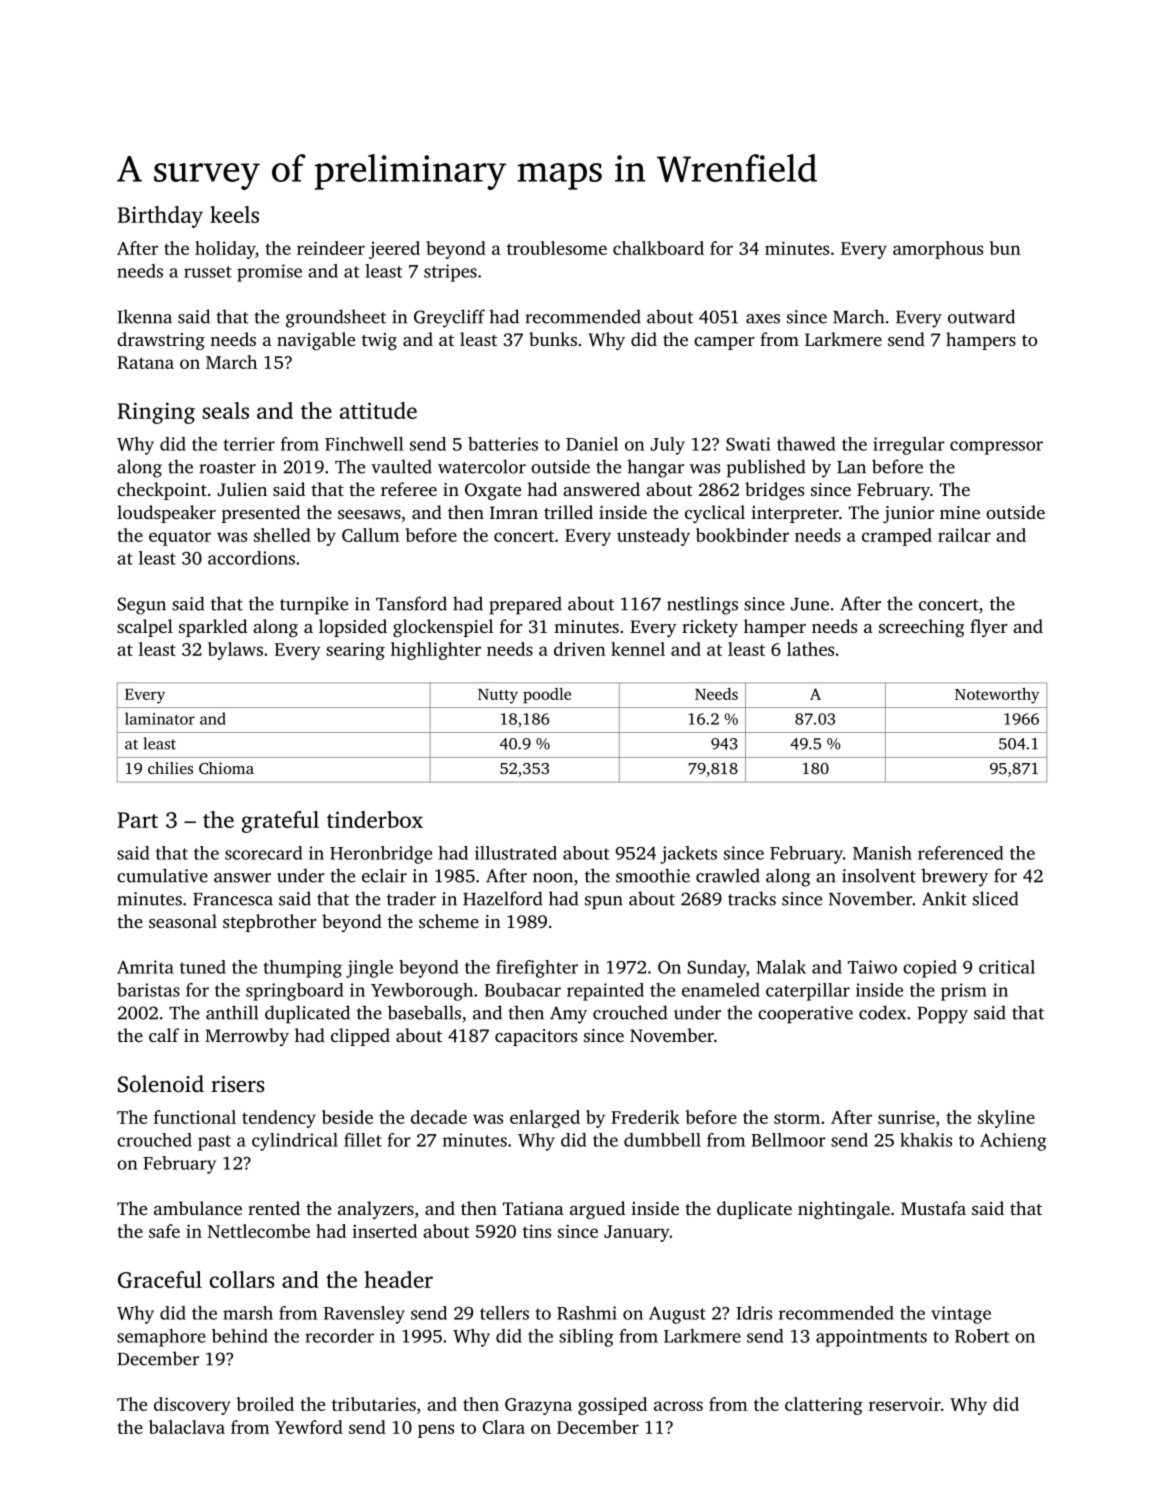  I want to click on Noteworthy, so click(997, 695).
